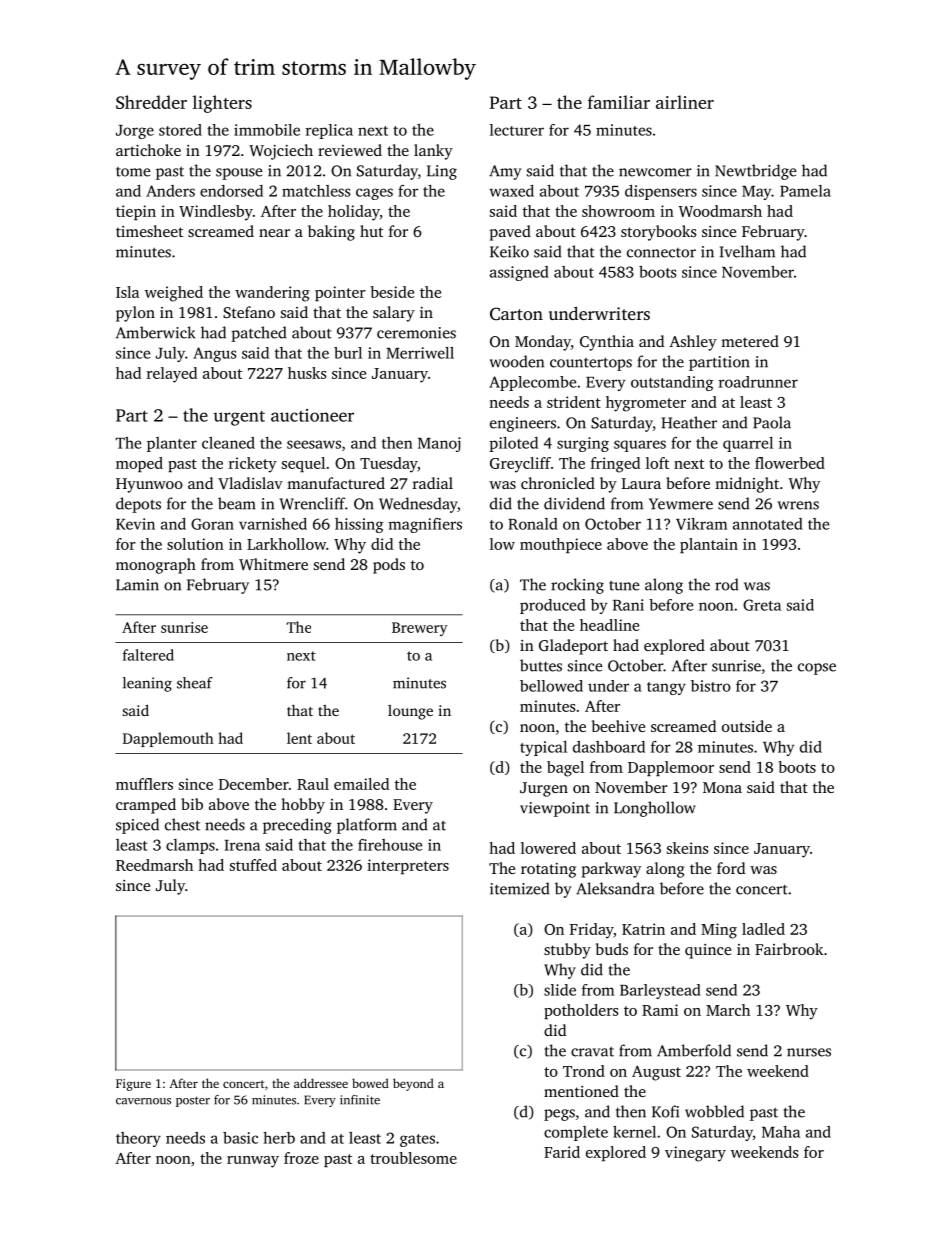 This page has height=1233, width=952. Describe the element at coordinates (222, 104) in the page. I see `lighters` at that location.
